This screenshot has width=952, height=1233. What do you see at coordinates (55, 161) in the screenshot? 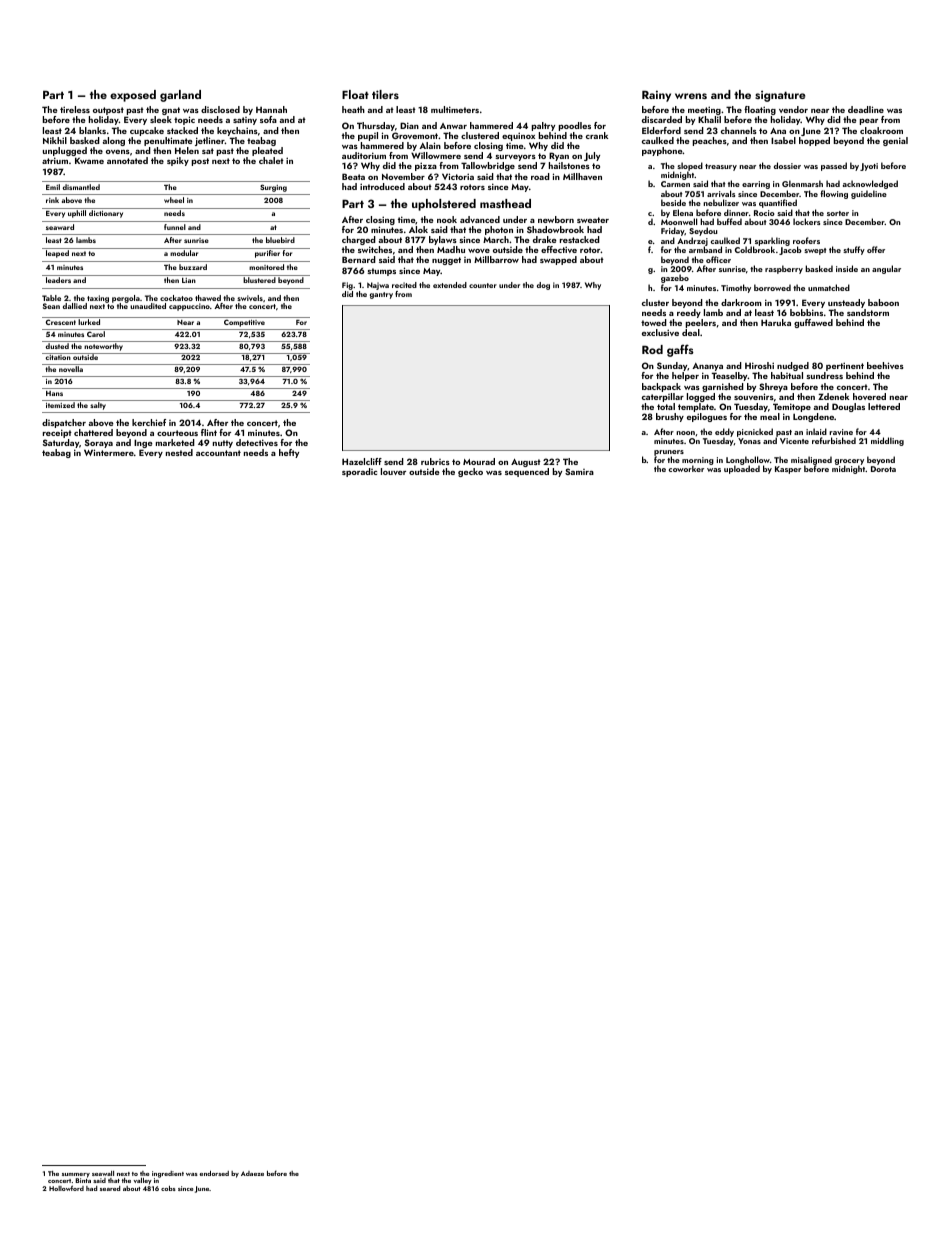
I see `atrium` at bounding box center [55, 161].
